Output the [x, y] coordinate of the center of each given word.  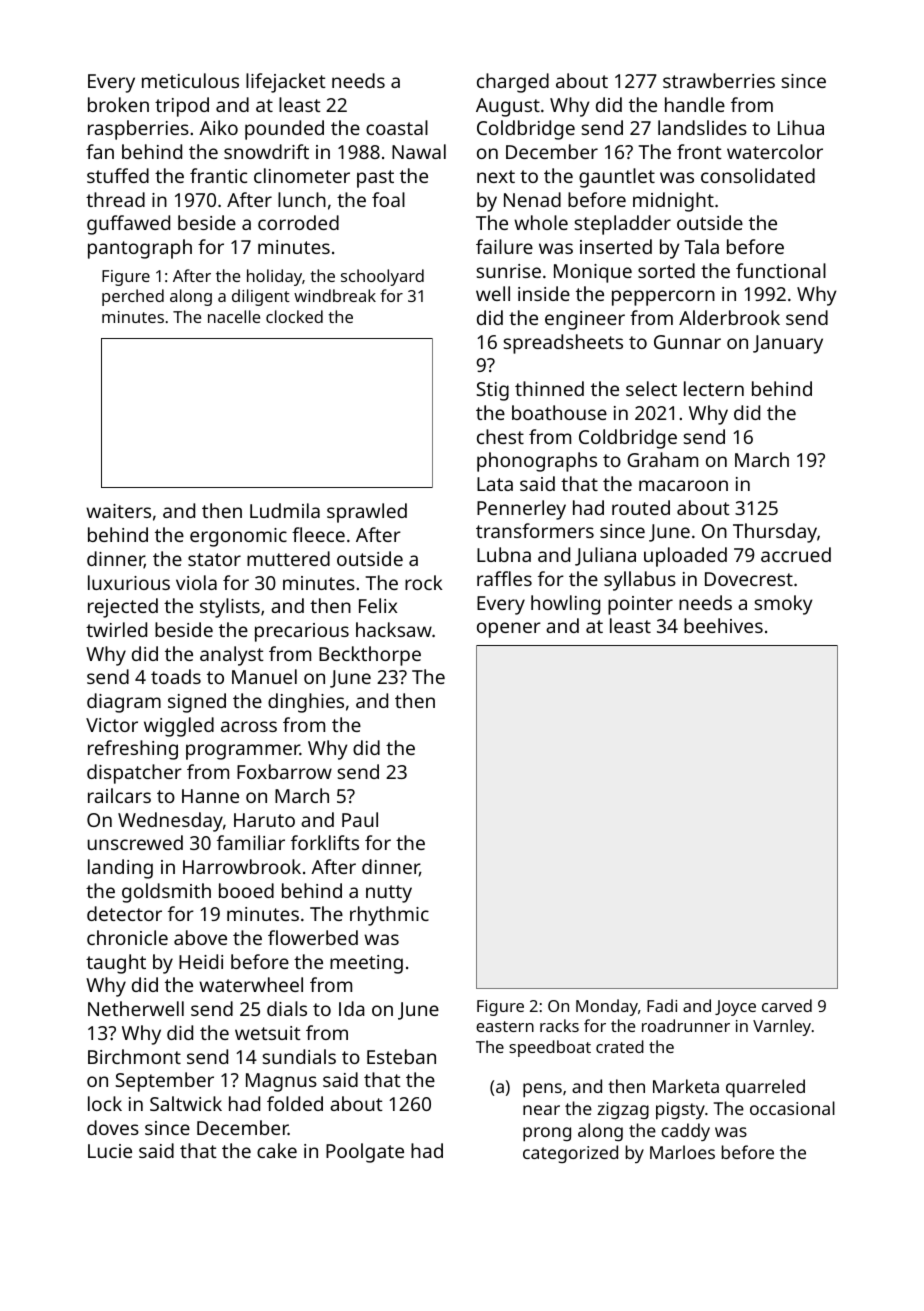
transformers [535, 530]
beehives [723, 625]
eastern [505, 1026]
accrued [796, 554]
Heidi [201, 961]
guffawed [128, 225]
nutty [389, 894]
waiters [118, 511]
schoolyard [382, 277]
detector [124, 913]
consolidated [758, 175]
